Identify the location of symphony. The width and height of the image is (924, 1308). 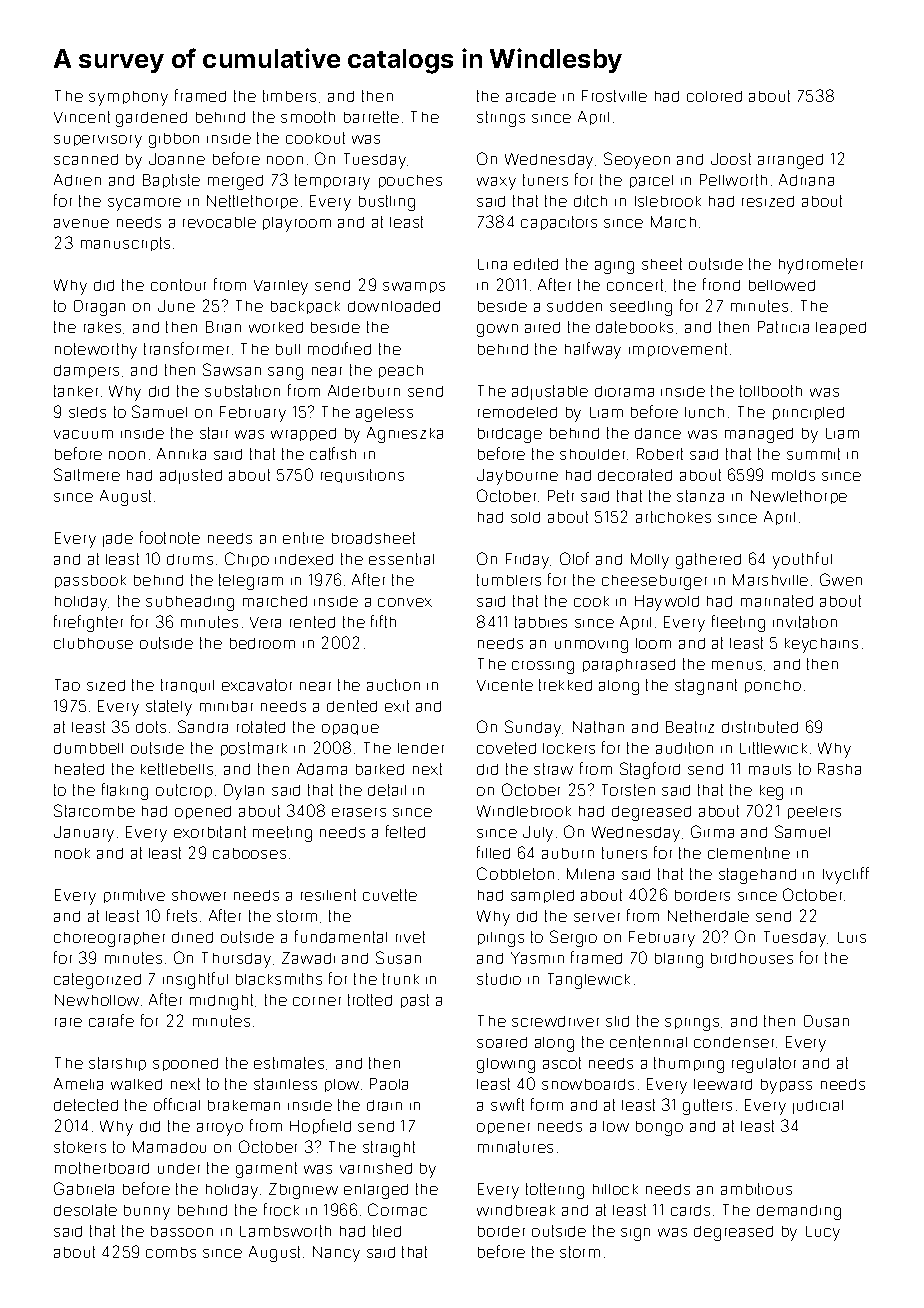
(128, 98).
